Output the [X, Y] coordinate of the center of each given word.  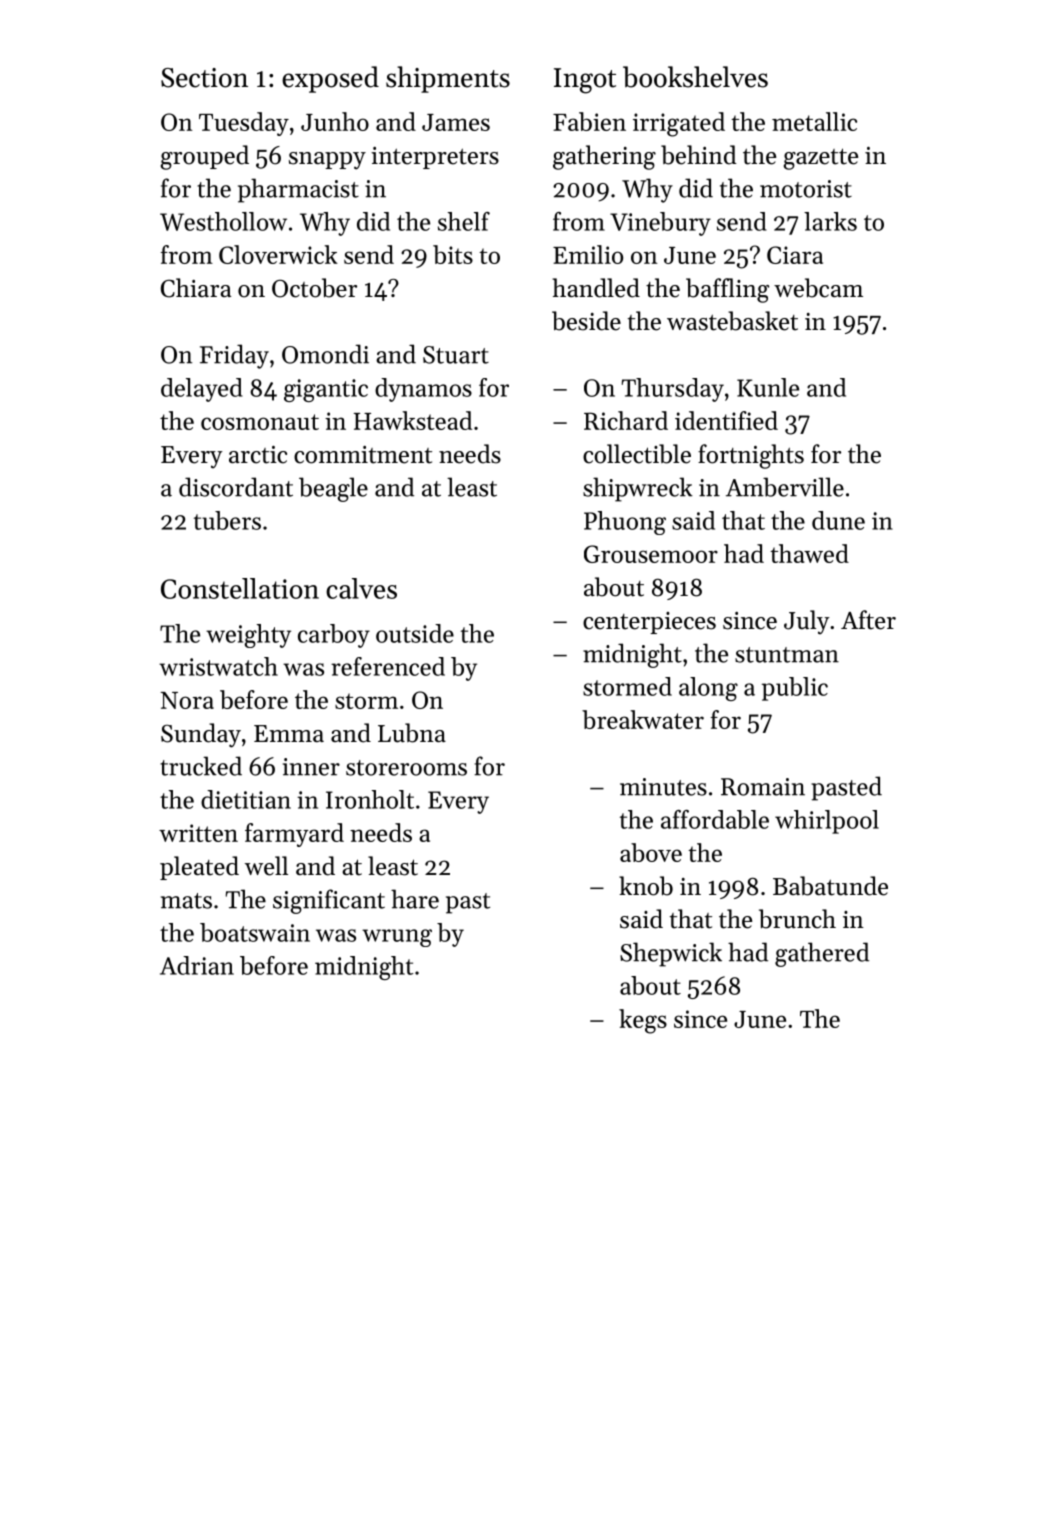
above [651, 852]
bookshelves [695, 77]
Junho [335, 121]
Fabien [589, 121]
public [795, 689]
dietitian [246, 799]
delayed [202, 390]
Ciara [795, 255]
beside [586, 321]
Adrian [197, 965]
